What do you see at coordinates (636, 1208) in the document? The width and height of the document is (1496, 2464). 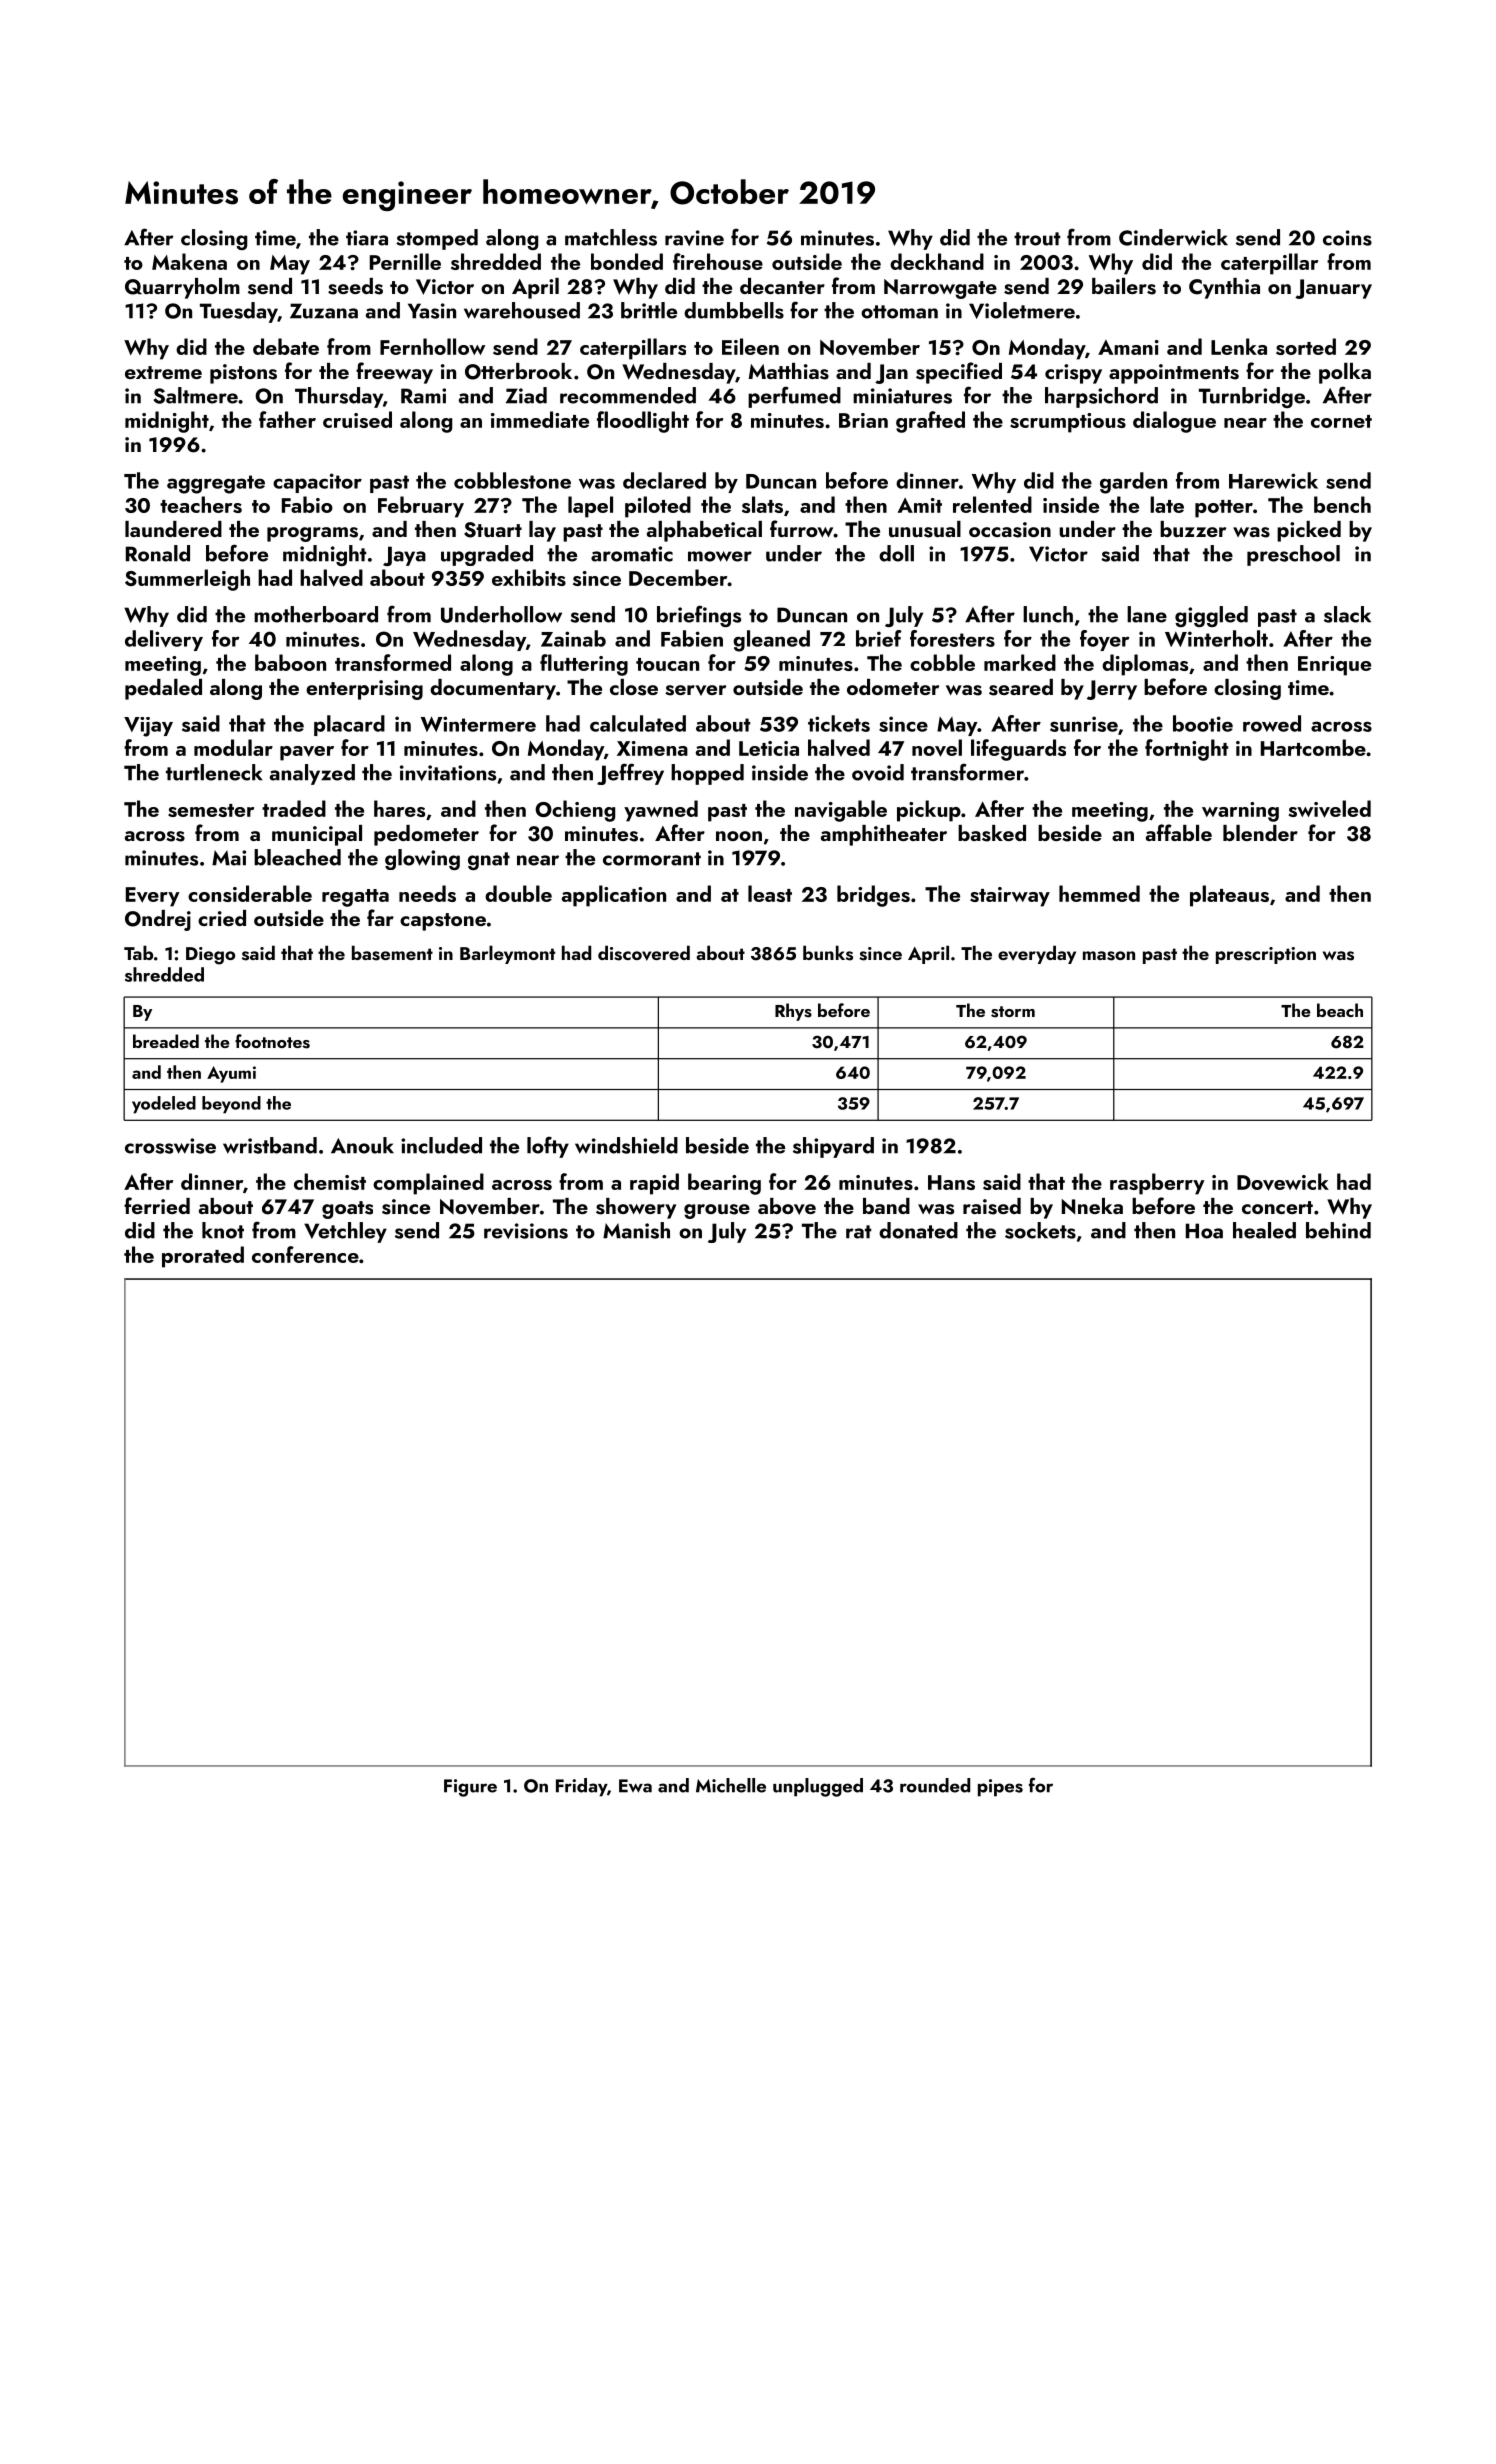 I see `showery` at bounding box center [636, 1208].
